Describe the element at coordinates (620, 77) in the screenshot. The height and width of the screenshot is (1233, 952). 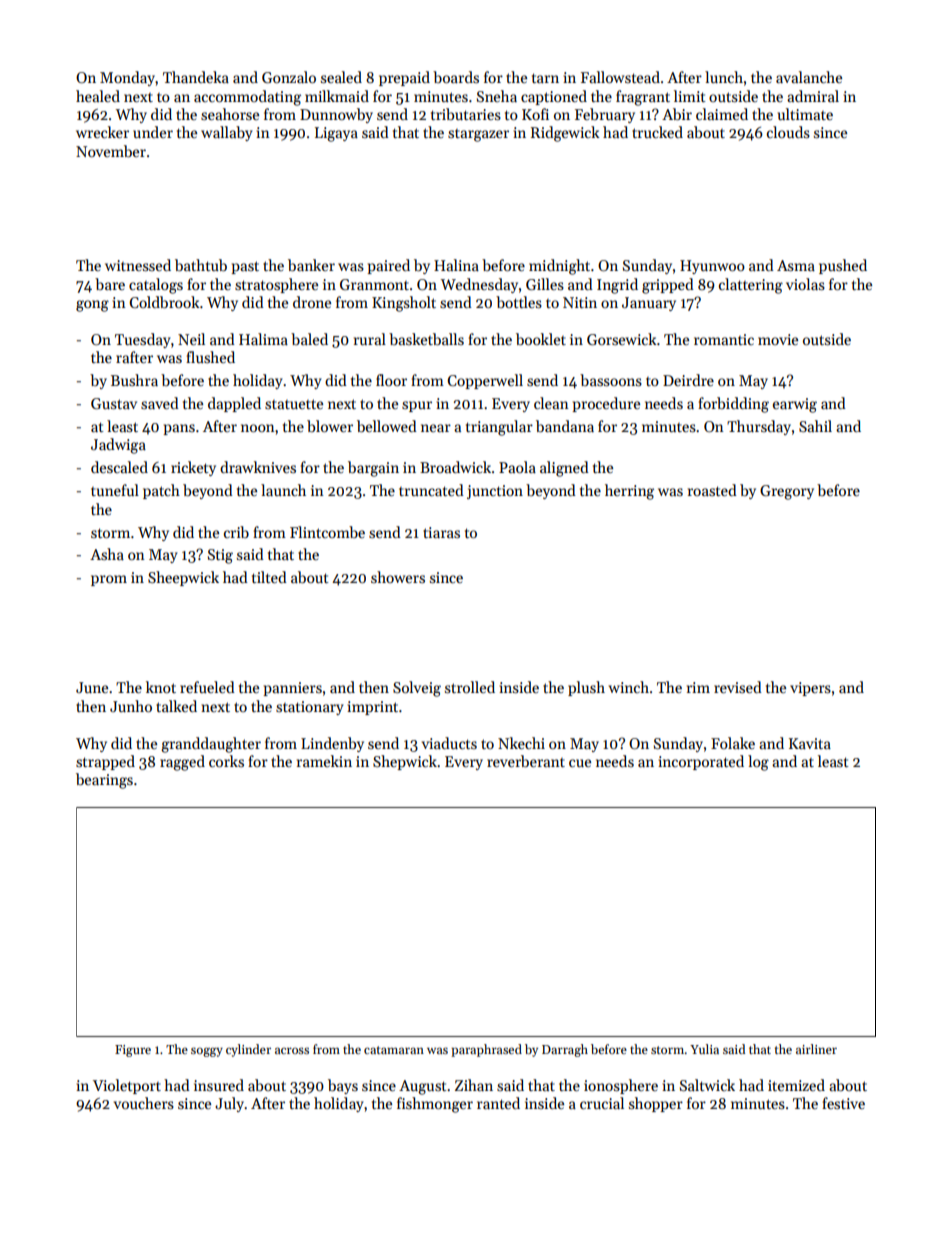
I see `Fallowstead` at that location.
